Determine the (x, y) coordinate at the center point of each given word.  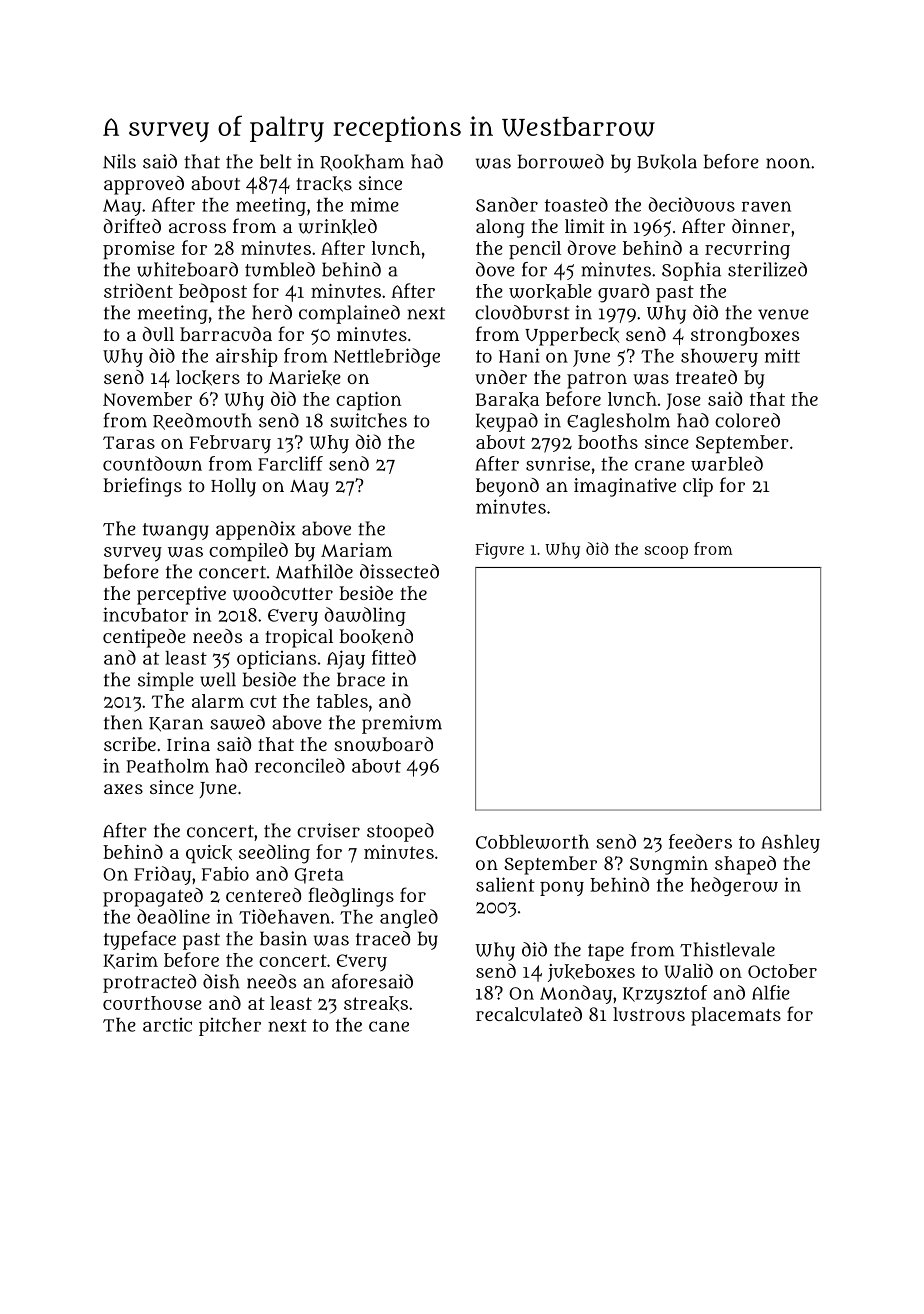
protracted (149, 983)
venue (783, 314)
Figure (499, 550)
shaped (745, 865)
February (230, 444)
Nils (119, 161)
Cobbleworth (532, 842)
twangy (176, 531)
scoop (666, 552)
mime (375, 204)
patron (597, 380)
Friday (162, 875)
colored (747, 420)
